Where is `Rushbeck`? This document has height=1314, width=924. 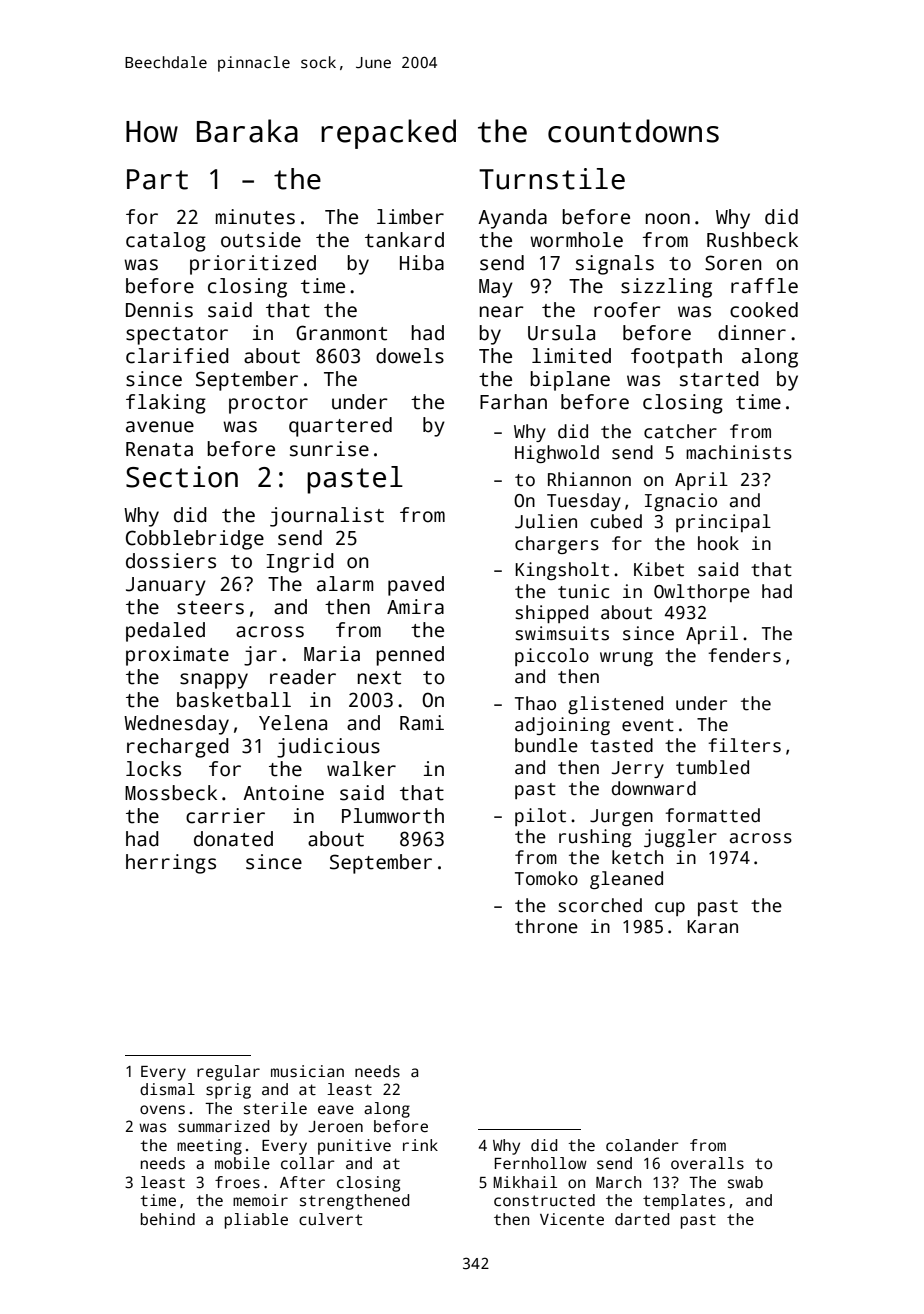
Rushbeck is located at coordinates (752, 240).
